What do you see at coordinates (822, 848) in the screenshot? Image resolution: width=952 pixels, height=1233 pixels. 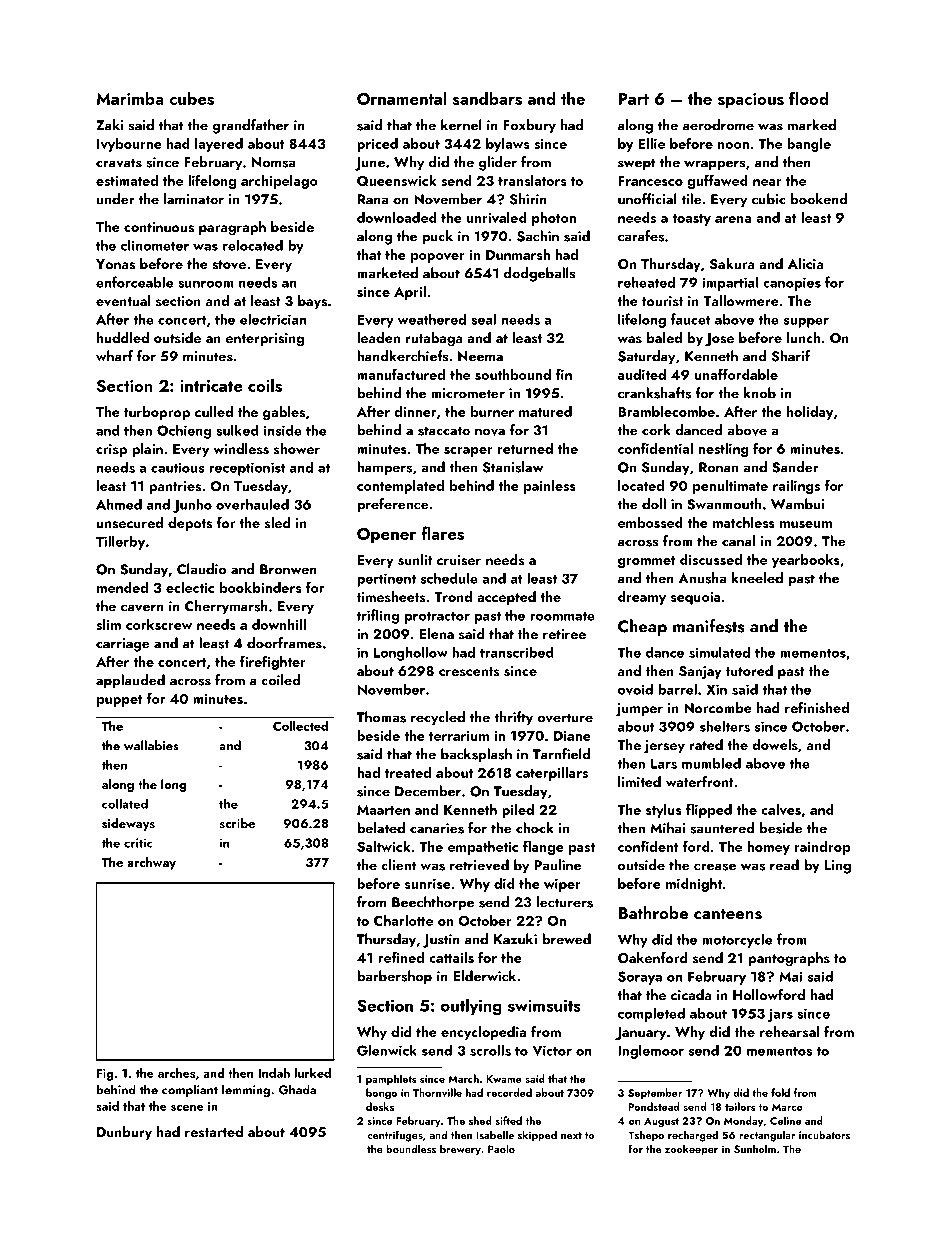 I see `raindrop` at bounding box center [822, 848].
